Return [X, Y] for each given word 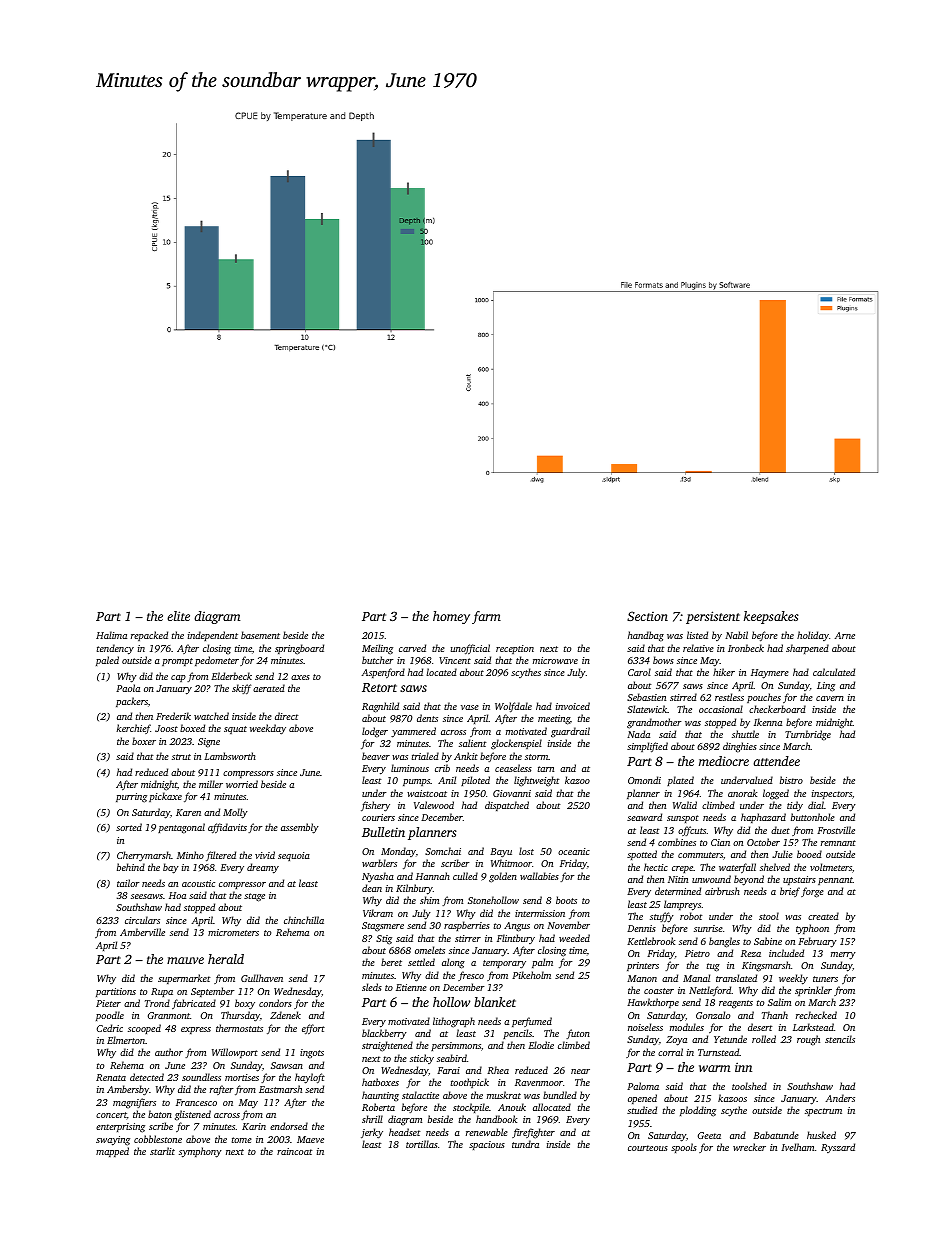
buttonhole [813, 817]
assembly [300, 828]
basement [260, 635]
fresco [471, 976]
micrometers [233, 932]
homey [451, 617]
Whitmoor [511, 863]
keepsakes [771, 617]
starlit [162, 1151]
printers [643, 966]
